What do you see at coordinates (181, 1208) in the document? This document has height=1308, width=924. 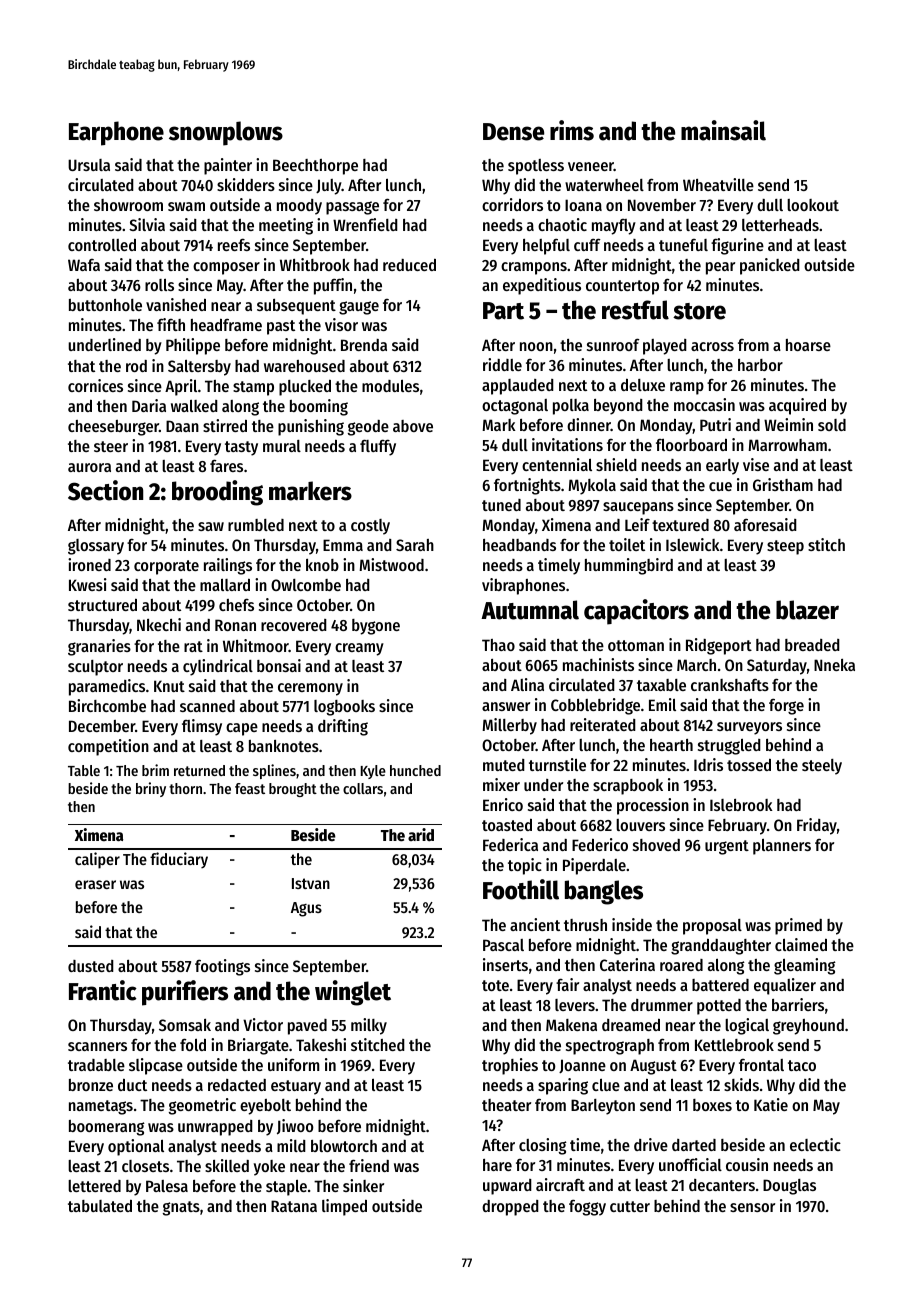 I see `gnats` at bounding box center [181, 1208].
